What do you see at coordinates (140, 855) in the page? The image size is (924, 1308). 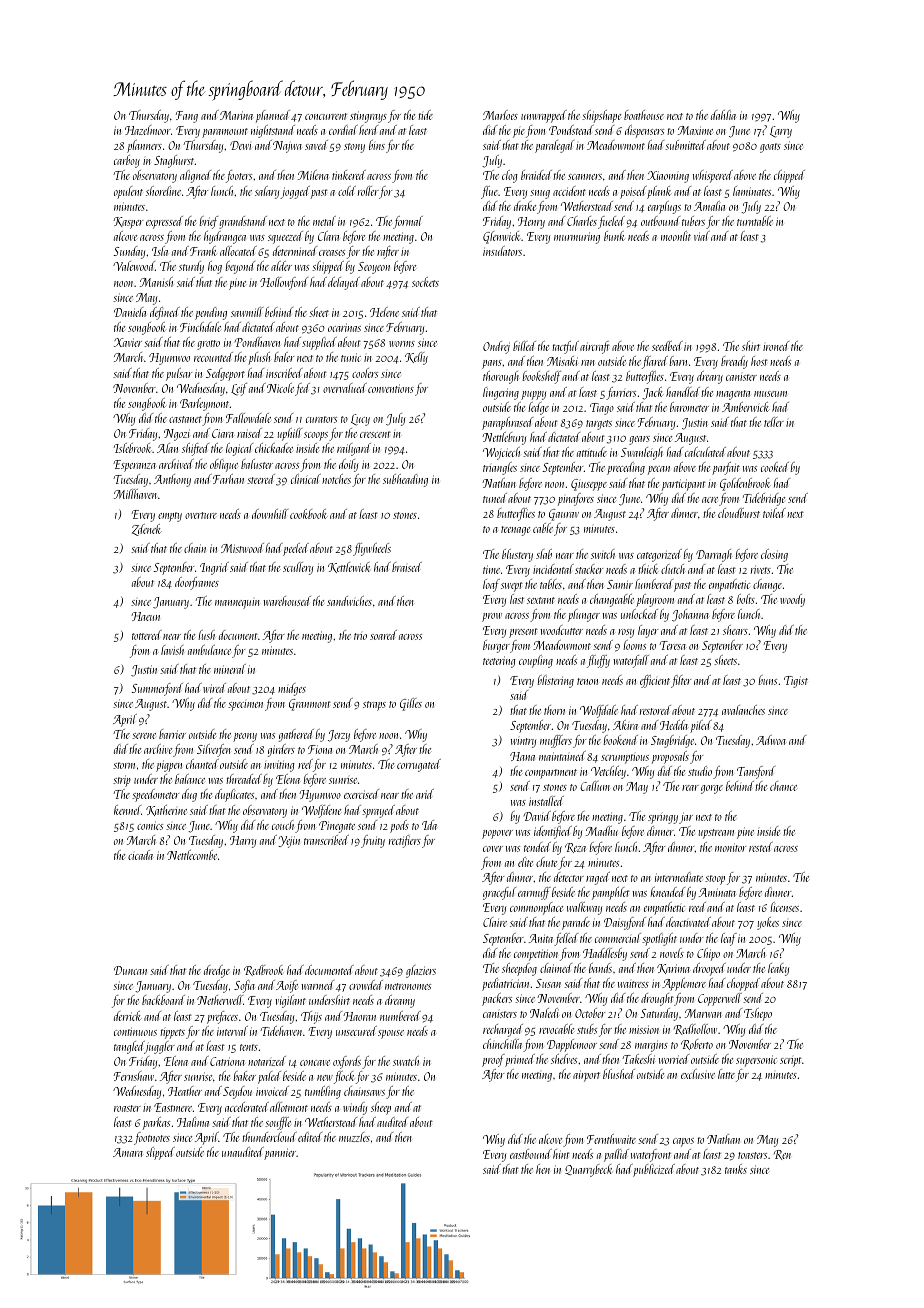 I see `cicada` at bounding box center [140, 855].
